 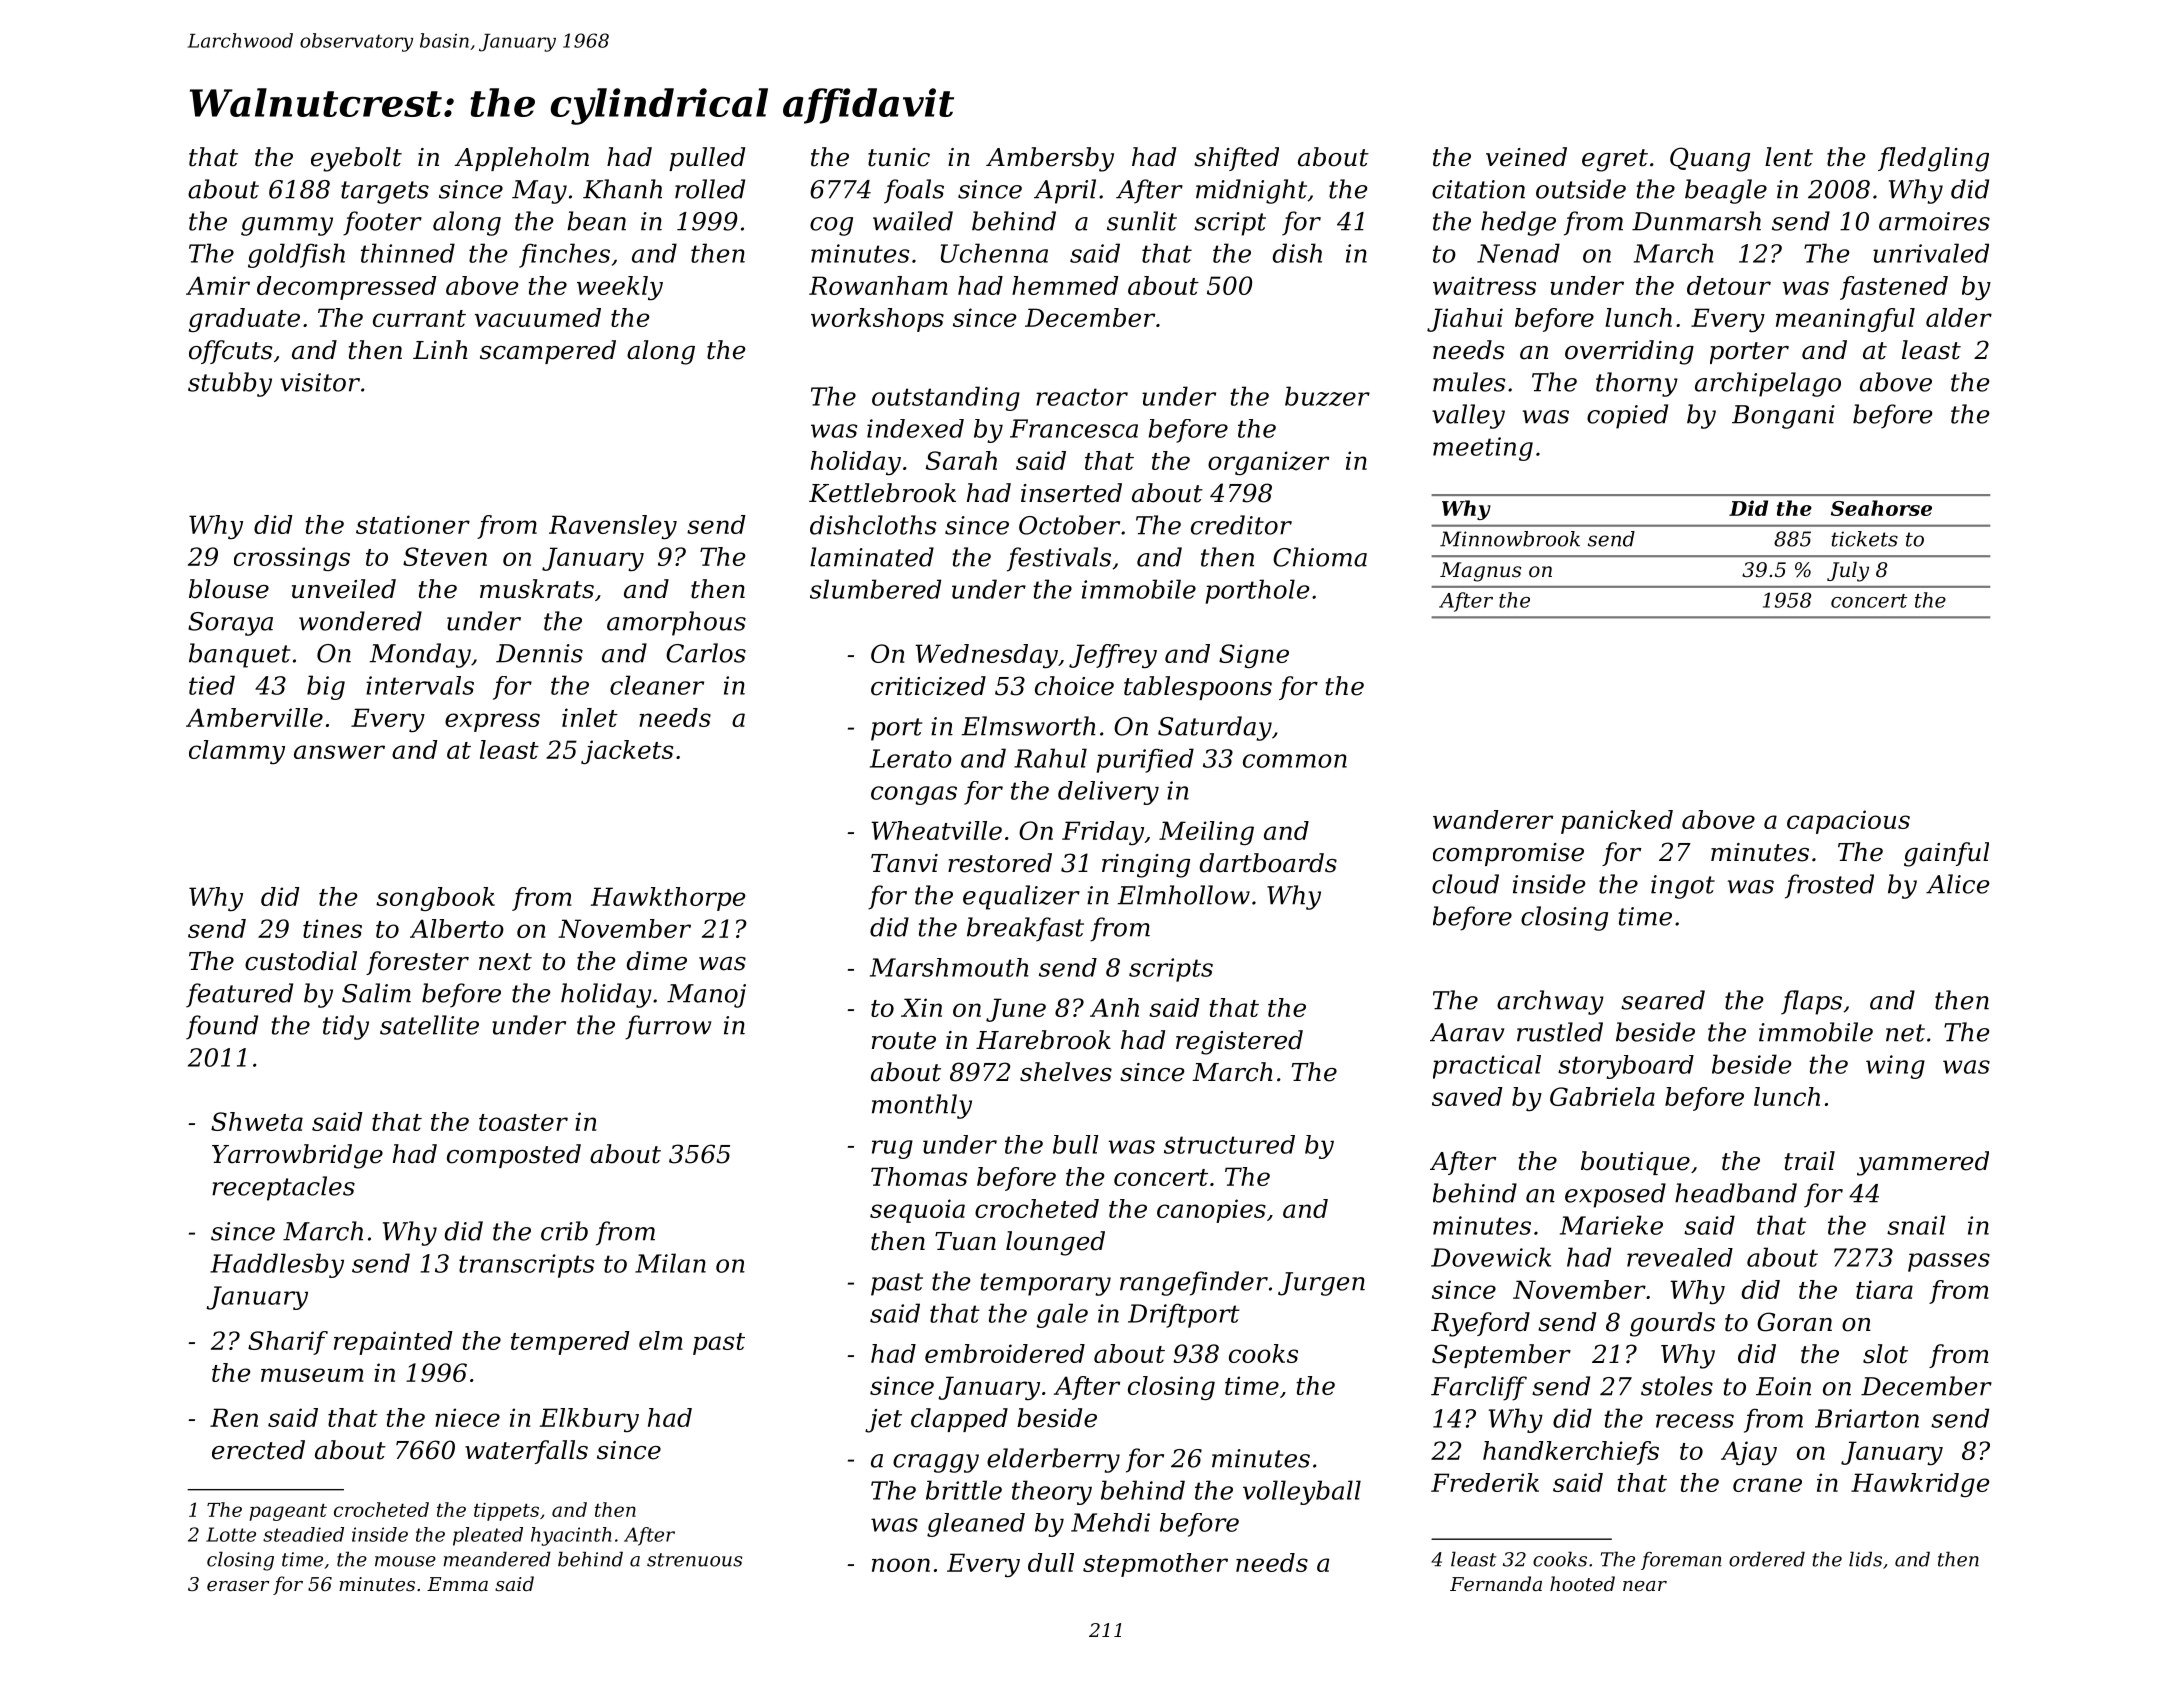 What do you see at coordinates (238, 1586) in the screenshot?
I see `eraser` at bounding box center [238, 1586].
